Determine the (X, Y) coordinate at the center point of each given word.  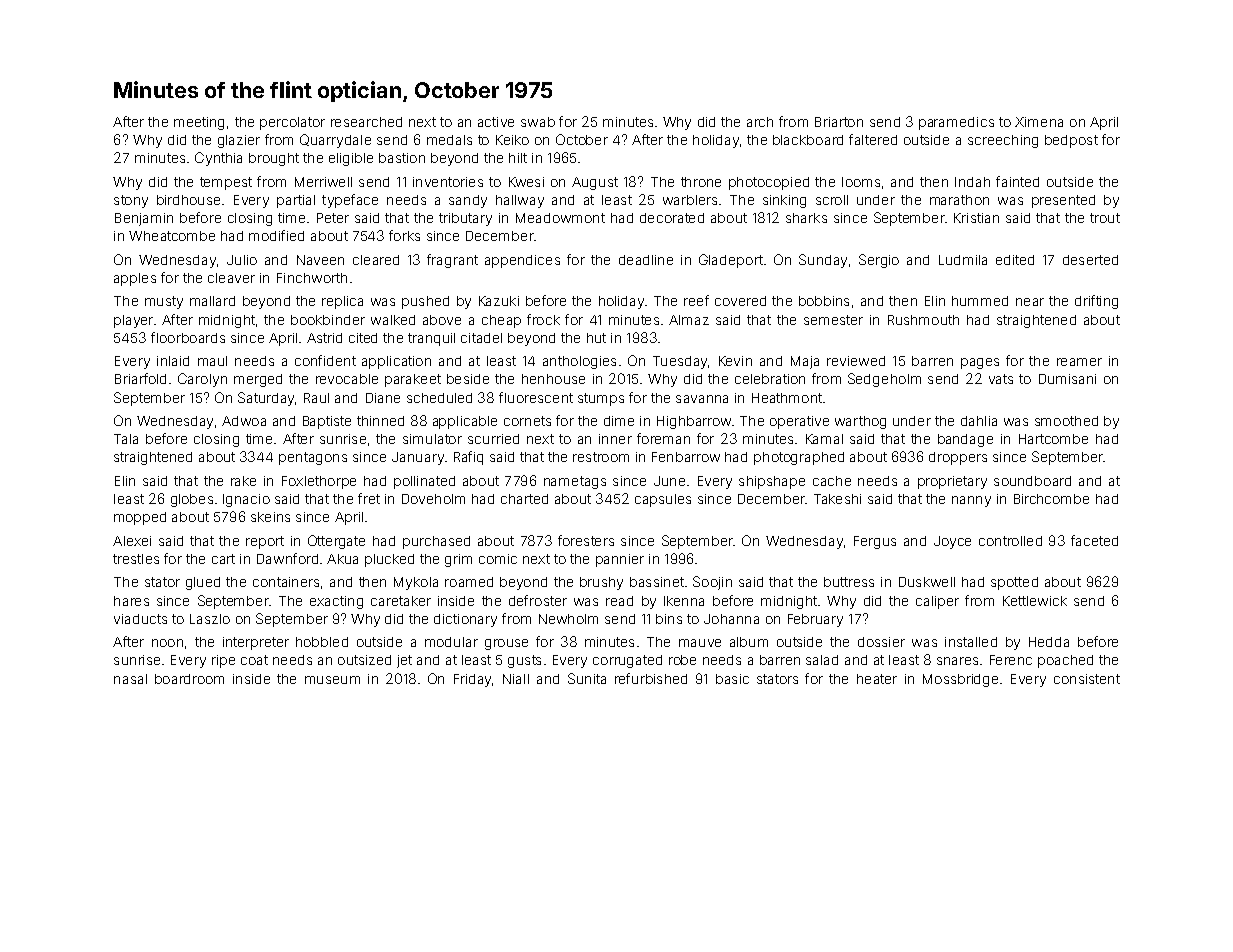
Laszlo (210, 619)
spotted (1014, 583)
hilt (518, 158)
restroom (601, 457)
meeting (199, 123)
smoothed (1066, 421)
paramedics (956, 123)
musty (164, 302)
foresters (586, 540)
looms (861, 182)
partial (296, 201)
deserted (1090, 260)
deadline (646, 260)
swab (538, 122)
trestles (136, 559)
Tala (126, 439)
